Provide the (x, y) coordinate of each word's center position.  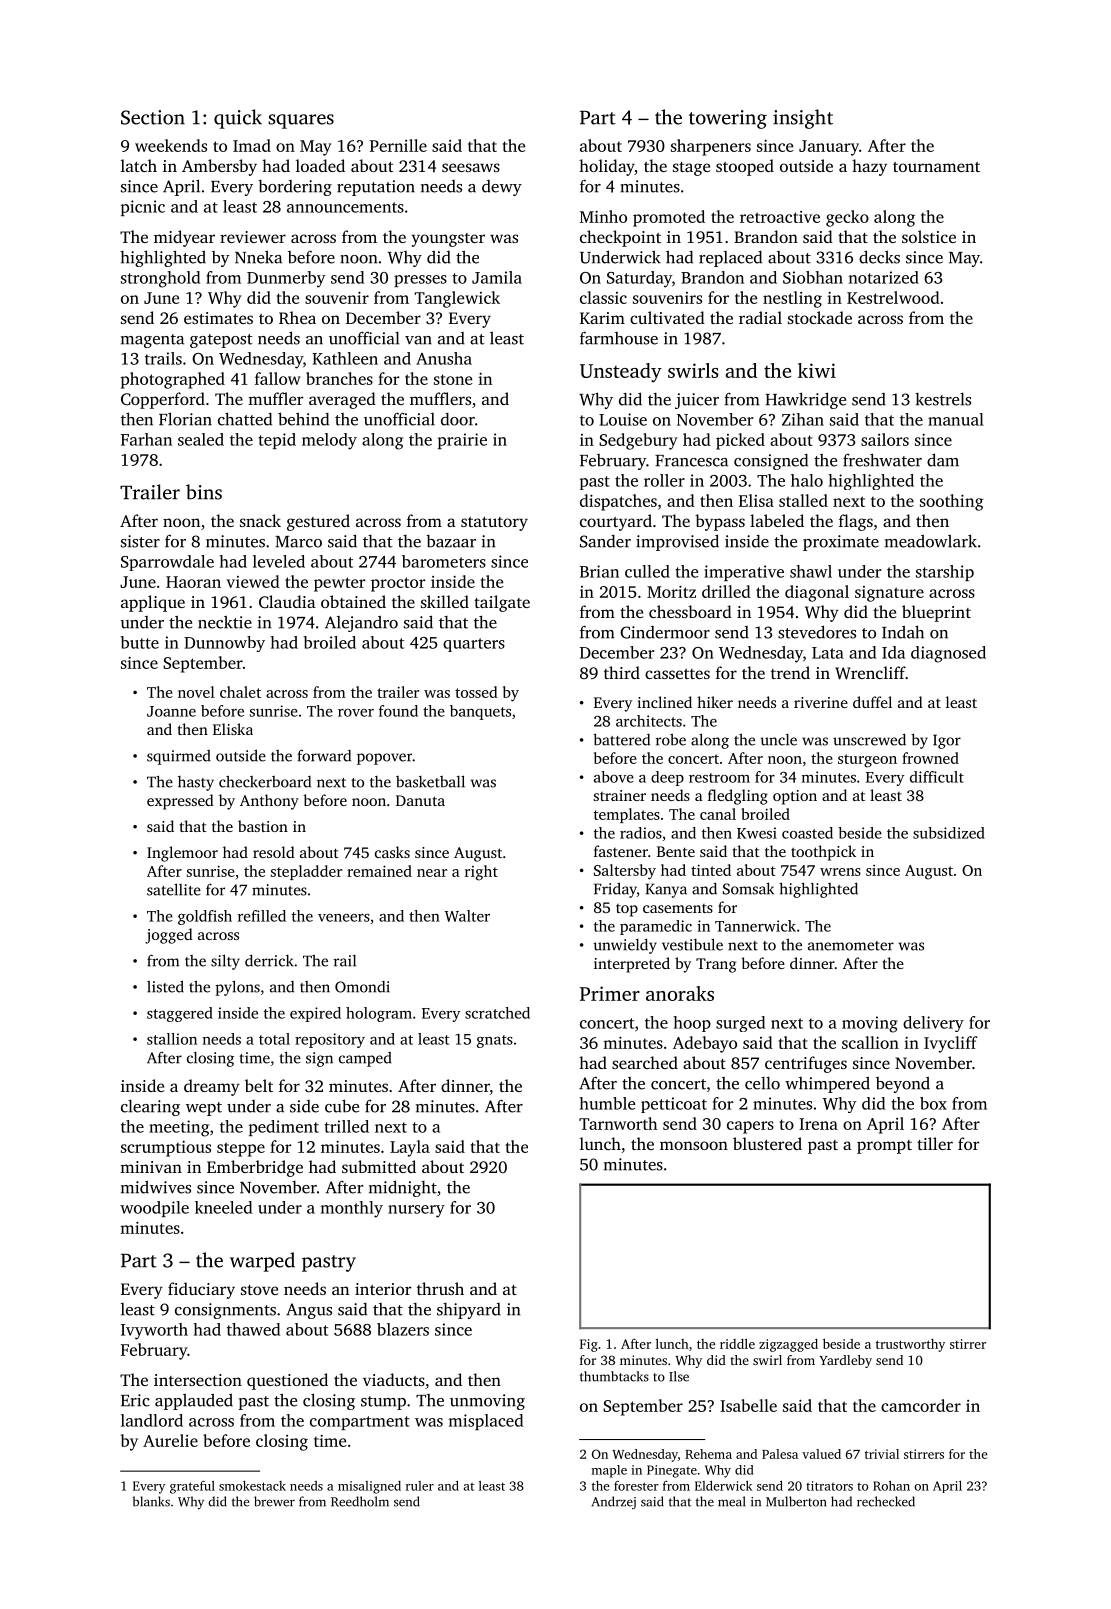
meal (731, 1501)
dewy (502, 188)
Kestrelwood (893, 297)
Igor (947, 741)
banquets (480, 712)
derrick (269, 960)
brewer (274, 1501)
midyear (184, 238)
